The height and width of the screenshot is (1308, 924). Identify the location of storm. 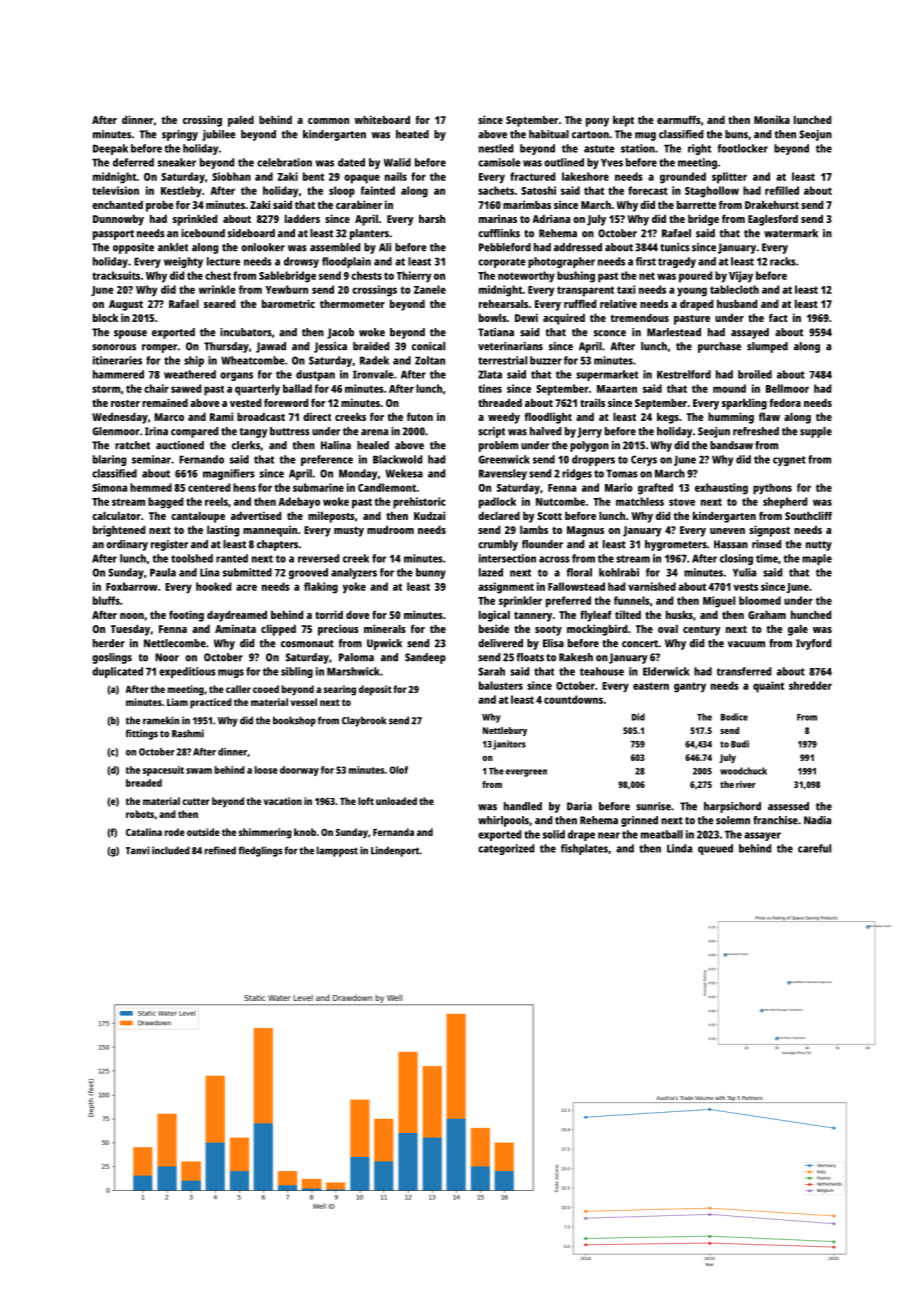
(106, 389).
